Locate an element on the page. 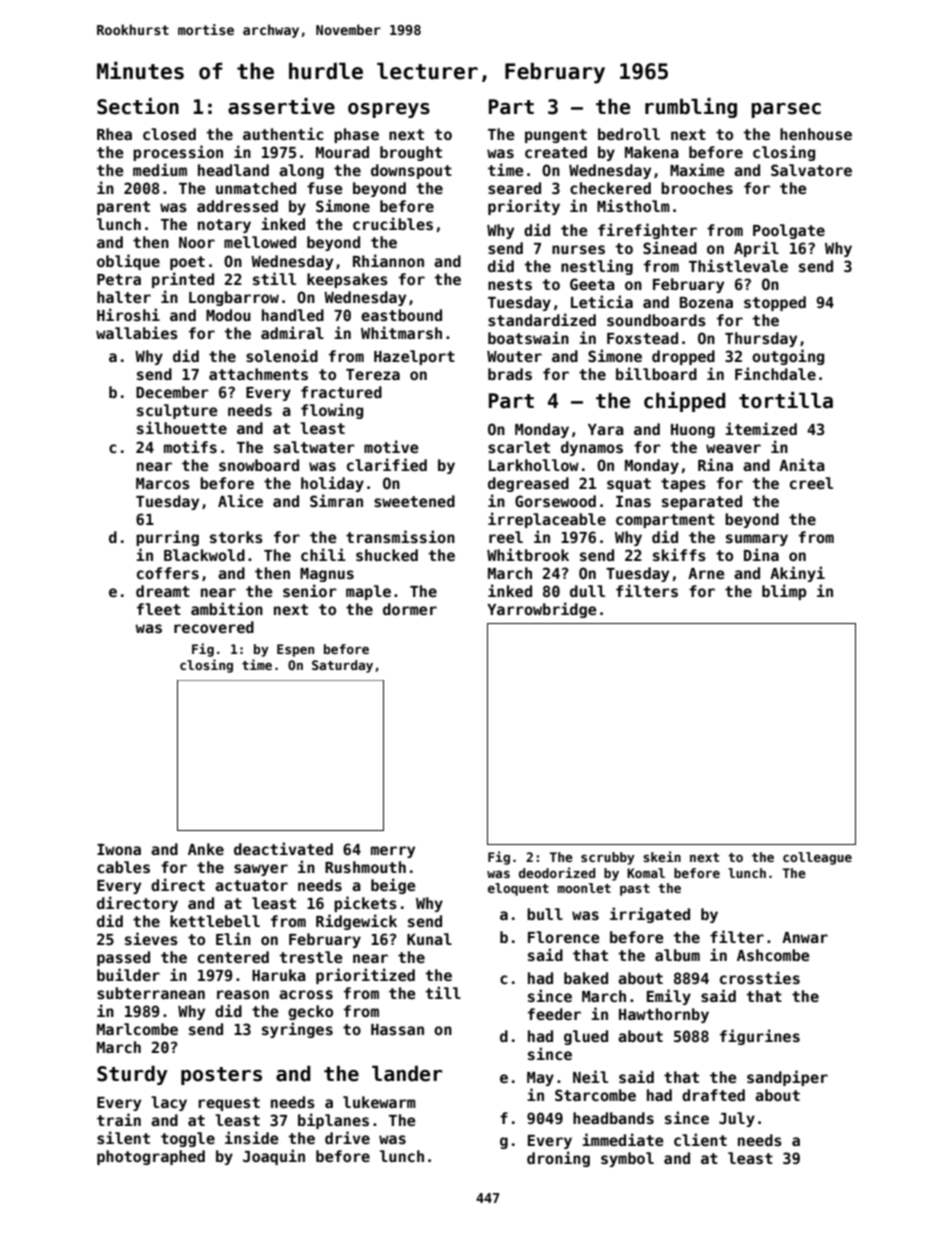 The width and height of the document is (952, 1233). assertive is located at coordinates (281, 106).
